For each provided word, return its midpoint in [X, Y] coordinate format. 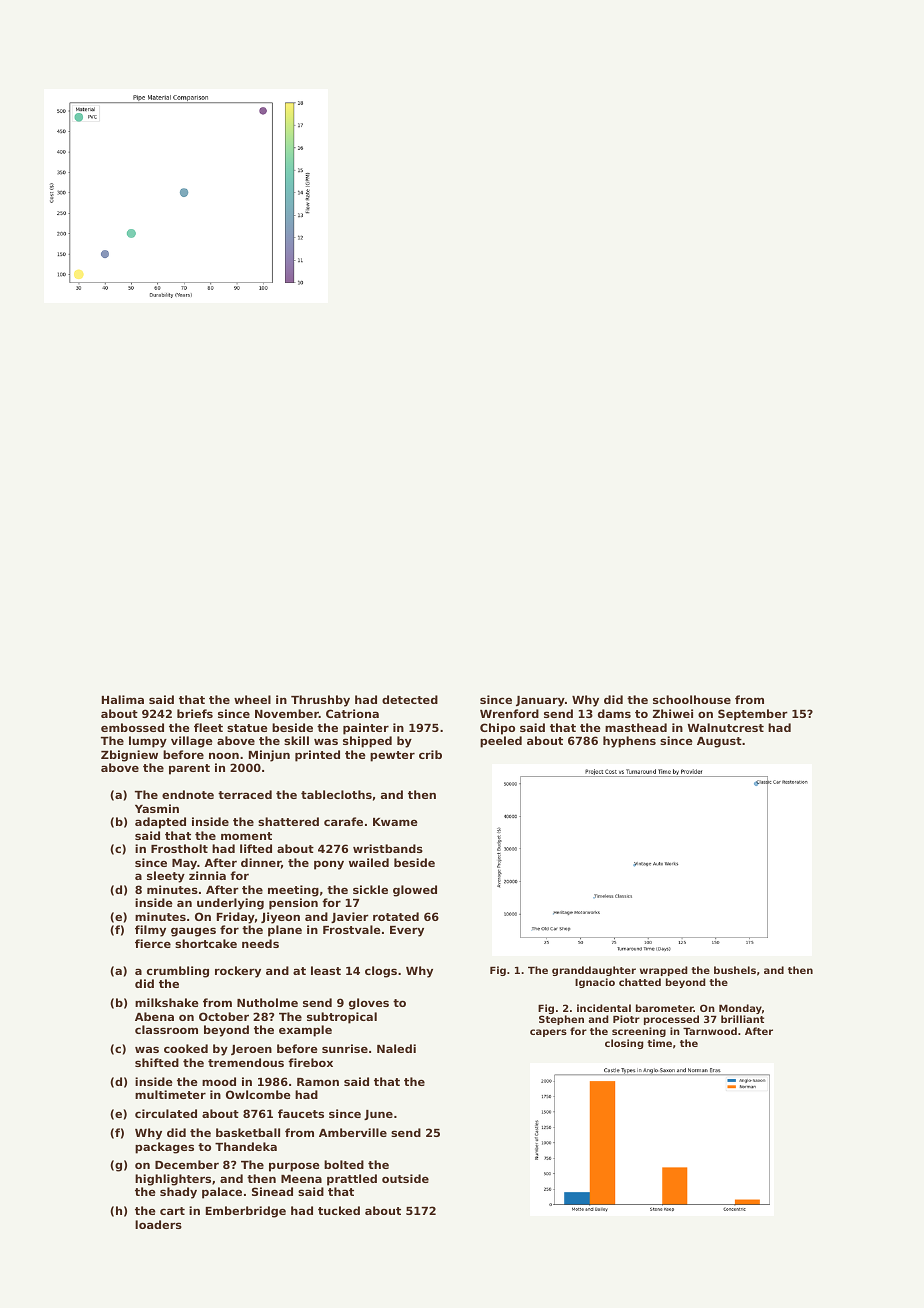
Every [407, 931]
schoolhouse [692, 699]
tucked [339, 1210]
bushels [735, 970]
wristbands [388, 848]
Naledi [396, 1048]
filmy [150, 931]
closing [624, 1044]
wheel [252, 699]
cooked [186, 1048]
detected [410, 699]
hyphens [629, 742]
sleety [166, 877]
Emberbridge [246, 1212]
